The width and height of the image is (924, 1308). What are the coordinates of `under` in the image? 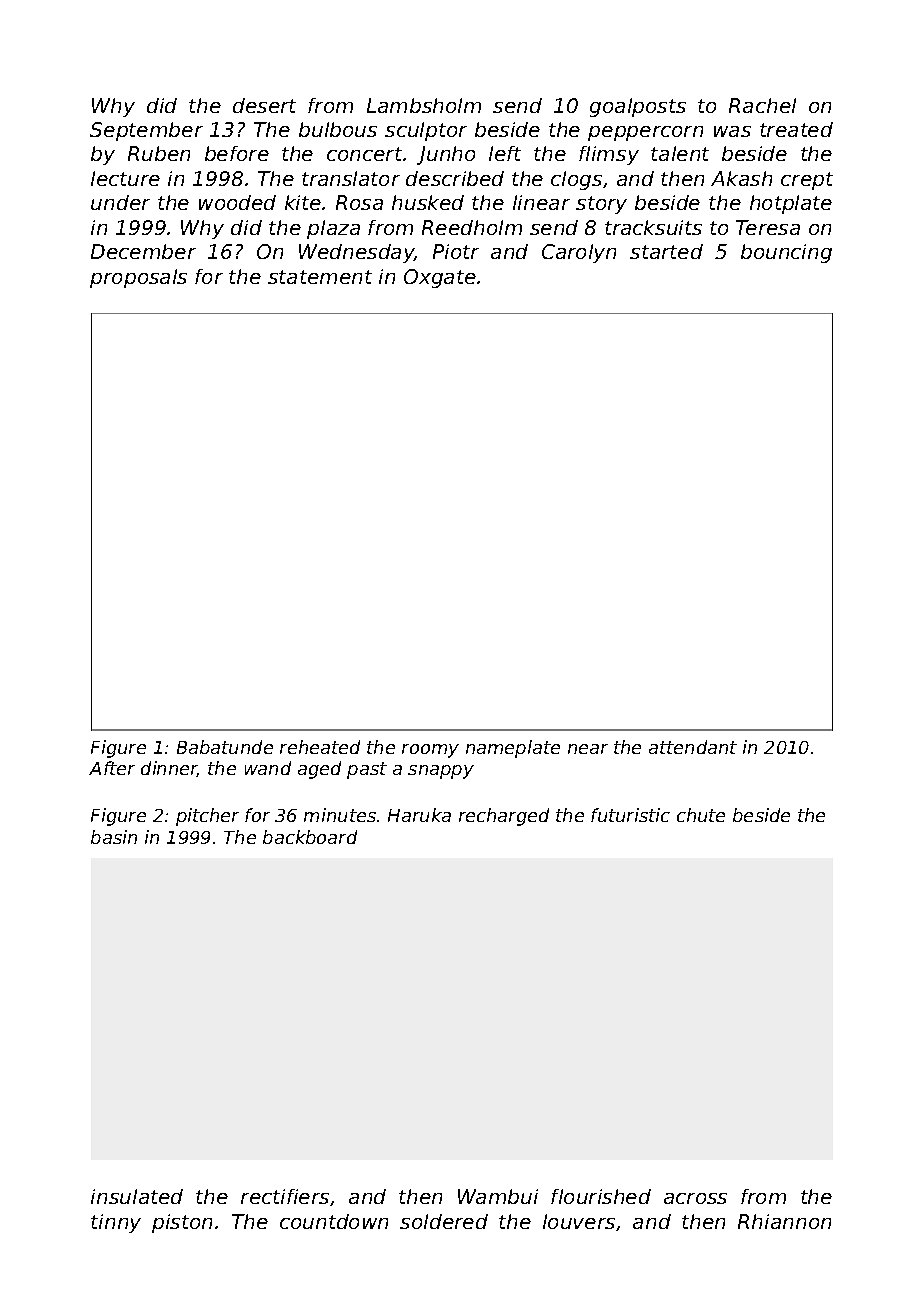 It's located at (120, 202).
